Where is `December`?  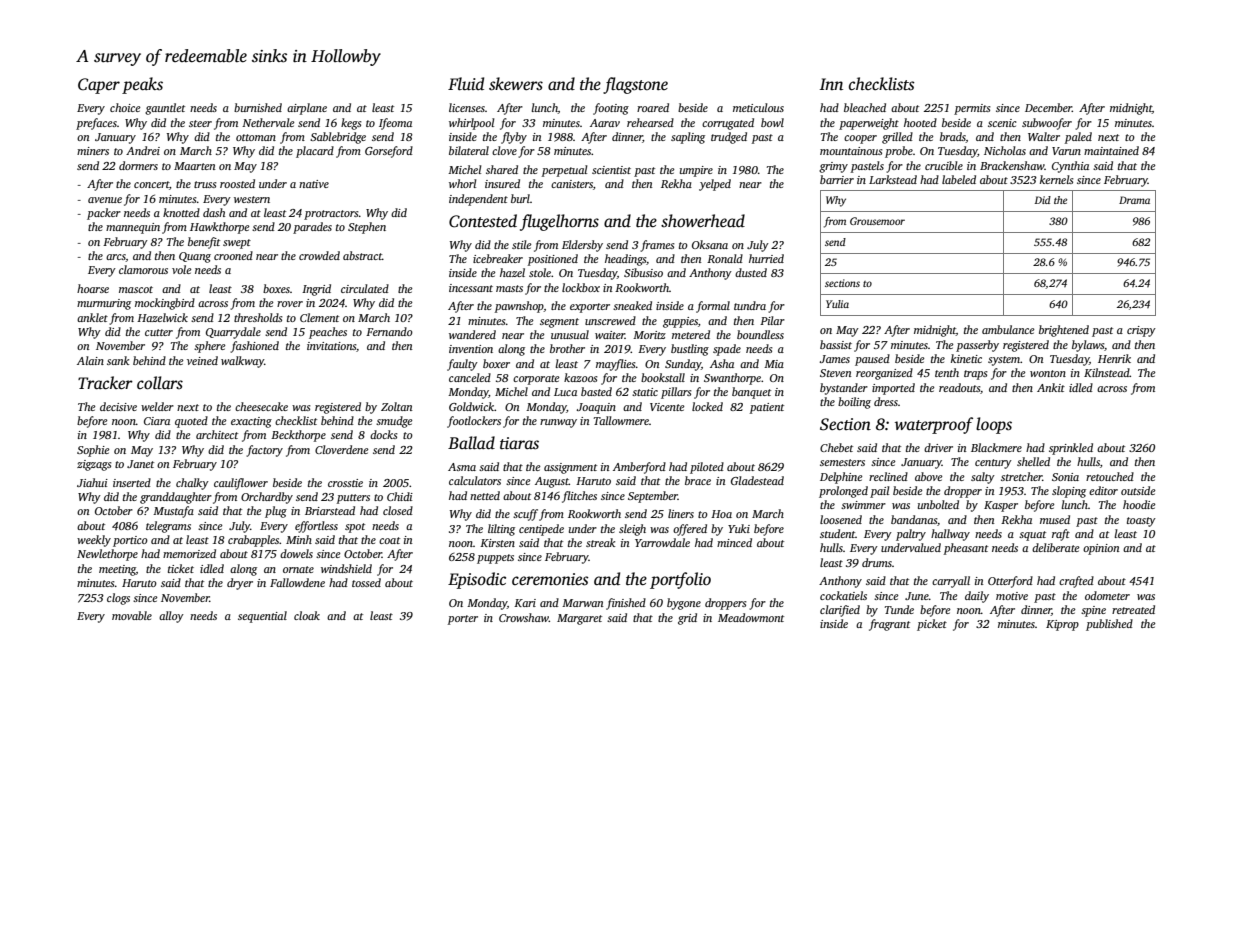
December is located at coordinates (1048, 107).
